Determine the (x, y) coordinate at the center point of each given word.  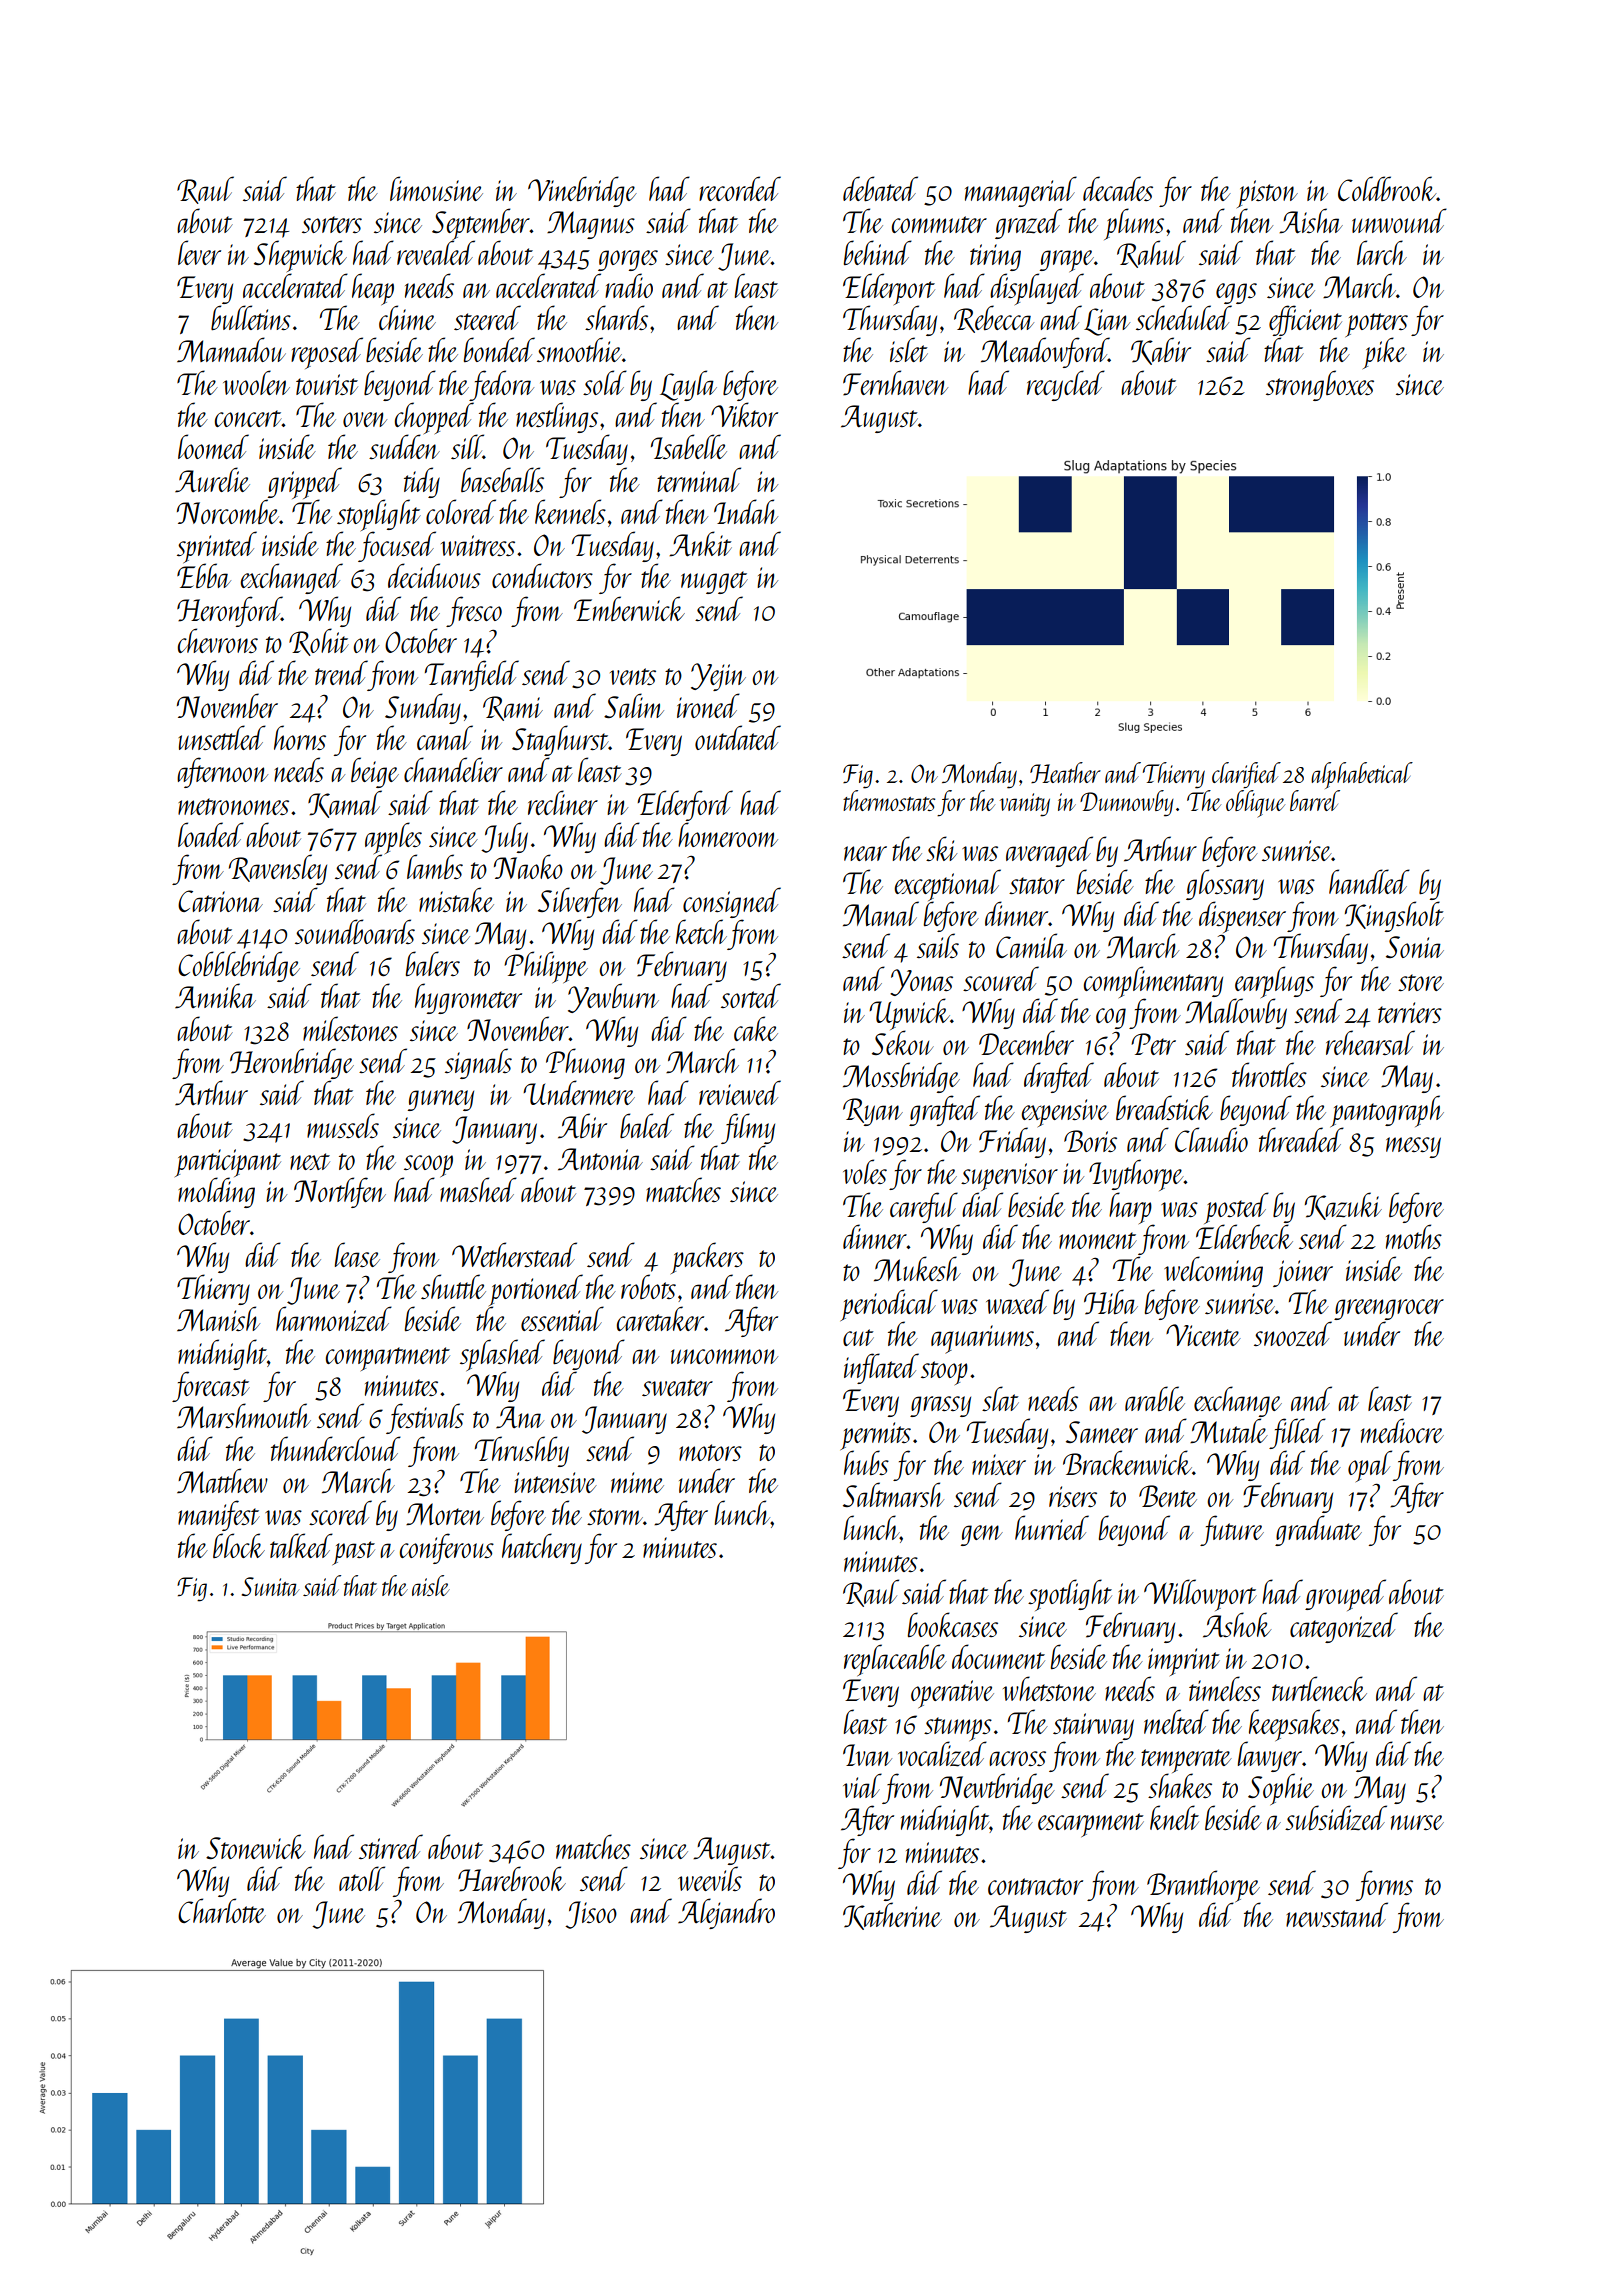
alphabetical (1362, 775)
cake (756, 1028)
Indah (746, 511)
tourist (327, 384)
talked (301, 1545)
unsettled (222, 737)
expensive (1065, 1113)
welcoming (1213, 1271)
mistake (456, 899)
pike (1385, 353)
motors (710, 1452)
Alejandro (726, 1913)
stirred (391, 1846)
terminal (699, 479)
